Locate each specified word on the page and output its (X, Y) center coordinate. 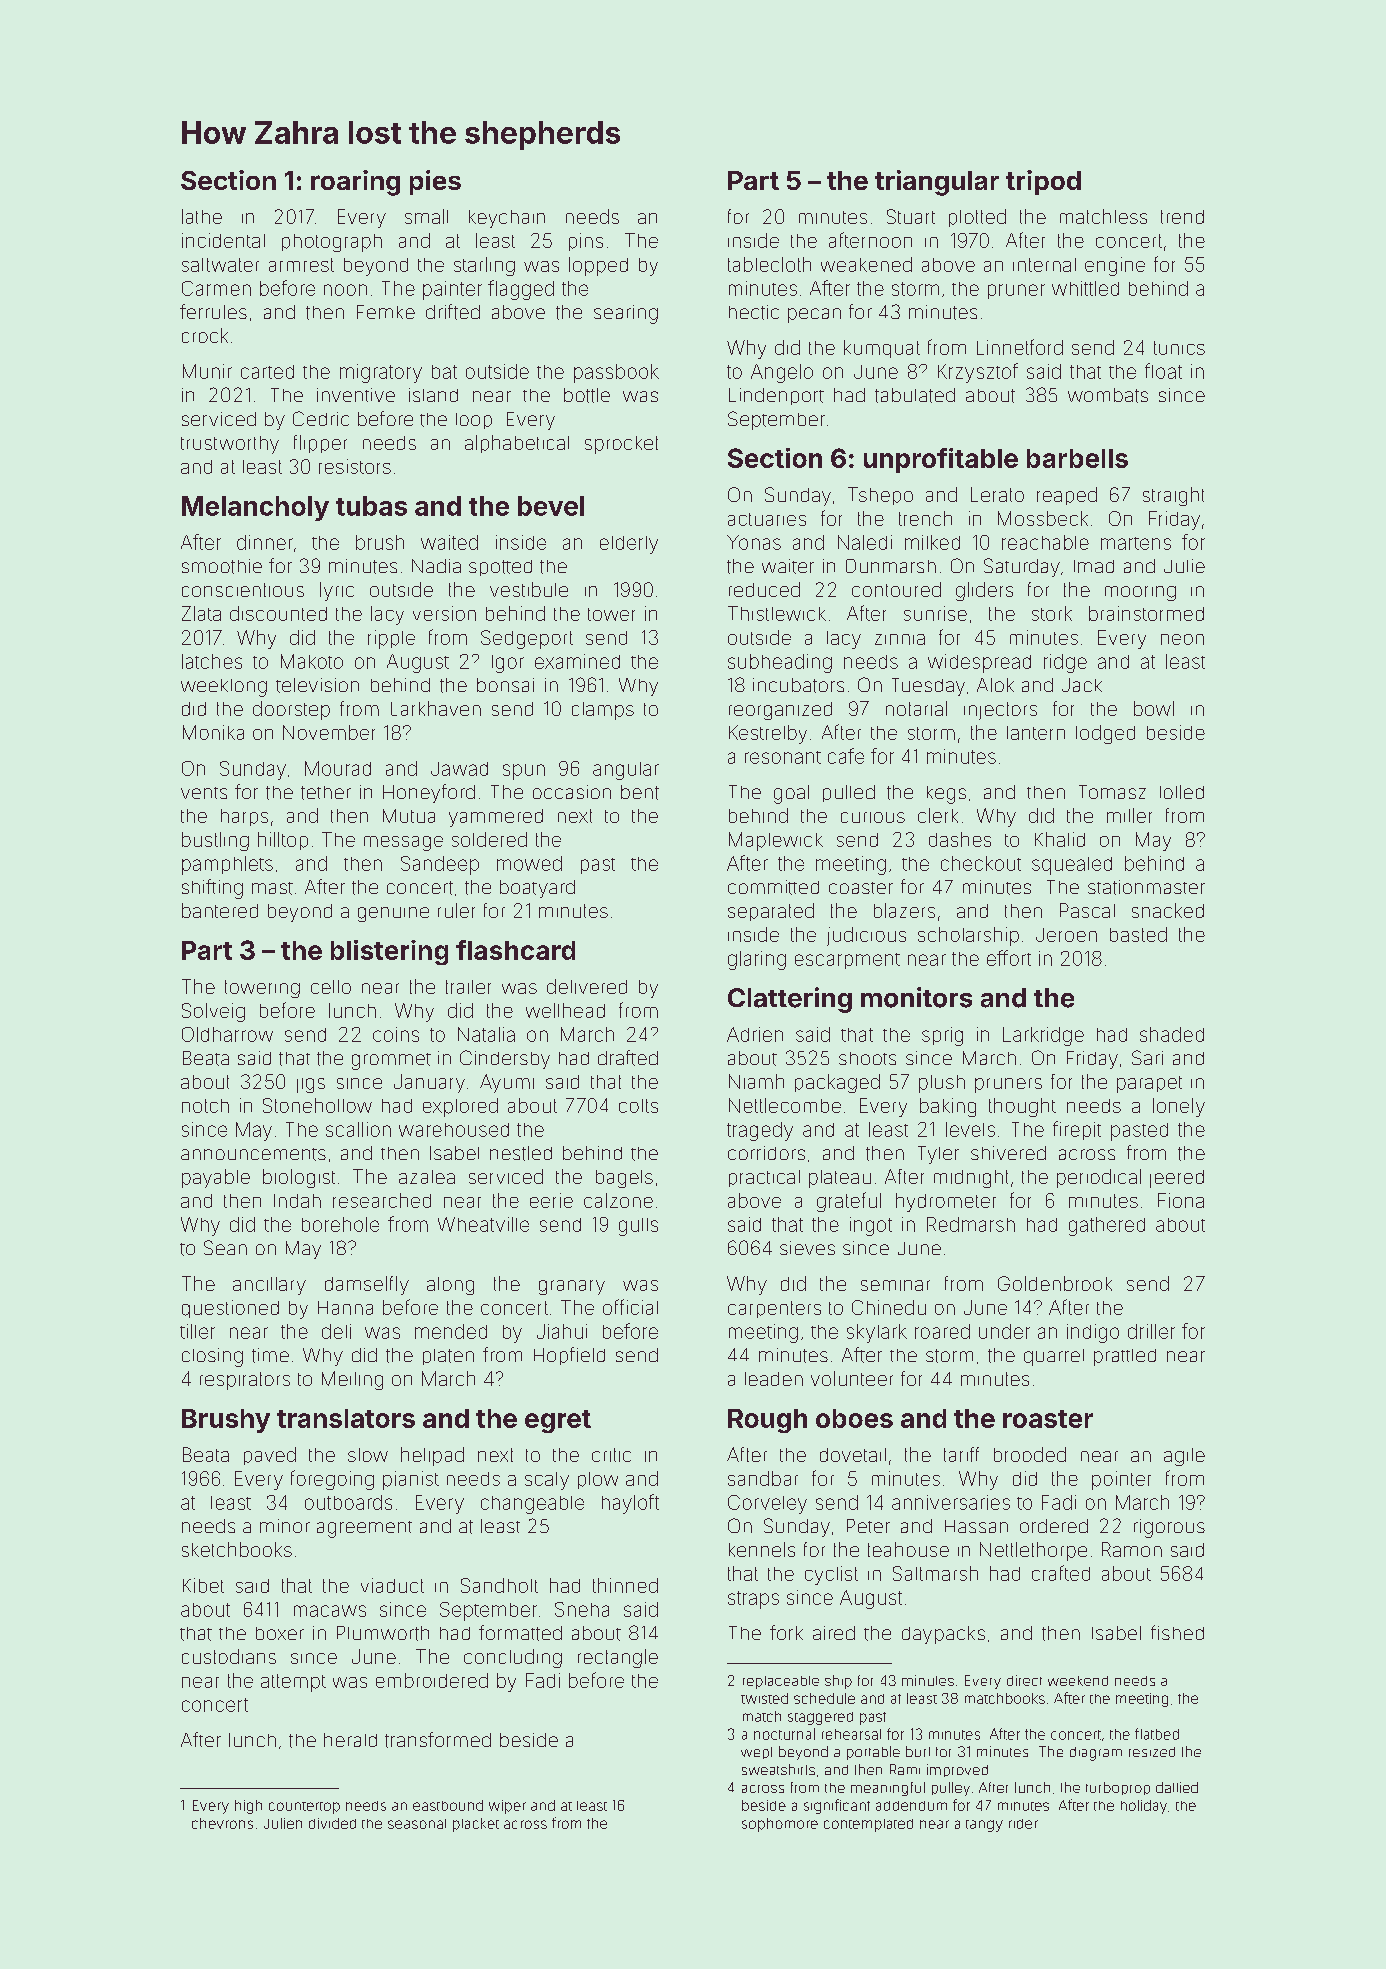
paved (270, 1456)
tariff (961, 1454)
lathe (202, 216)
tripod (1043, 182)
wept (756, 1753)
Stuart (911, 216)
